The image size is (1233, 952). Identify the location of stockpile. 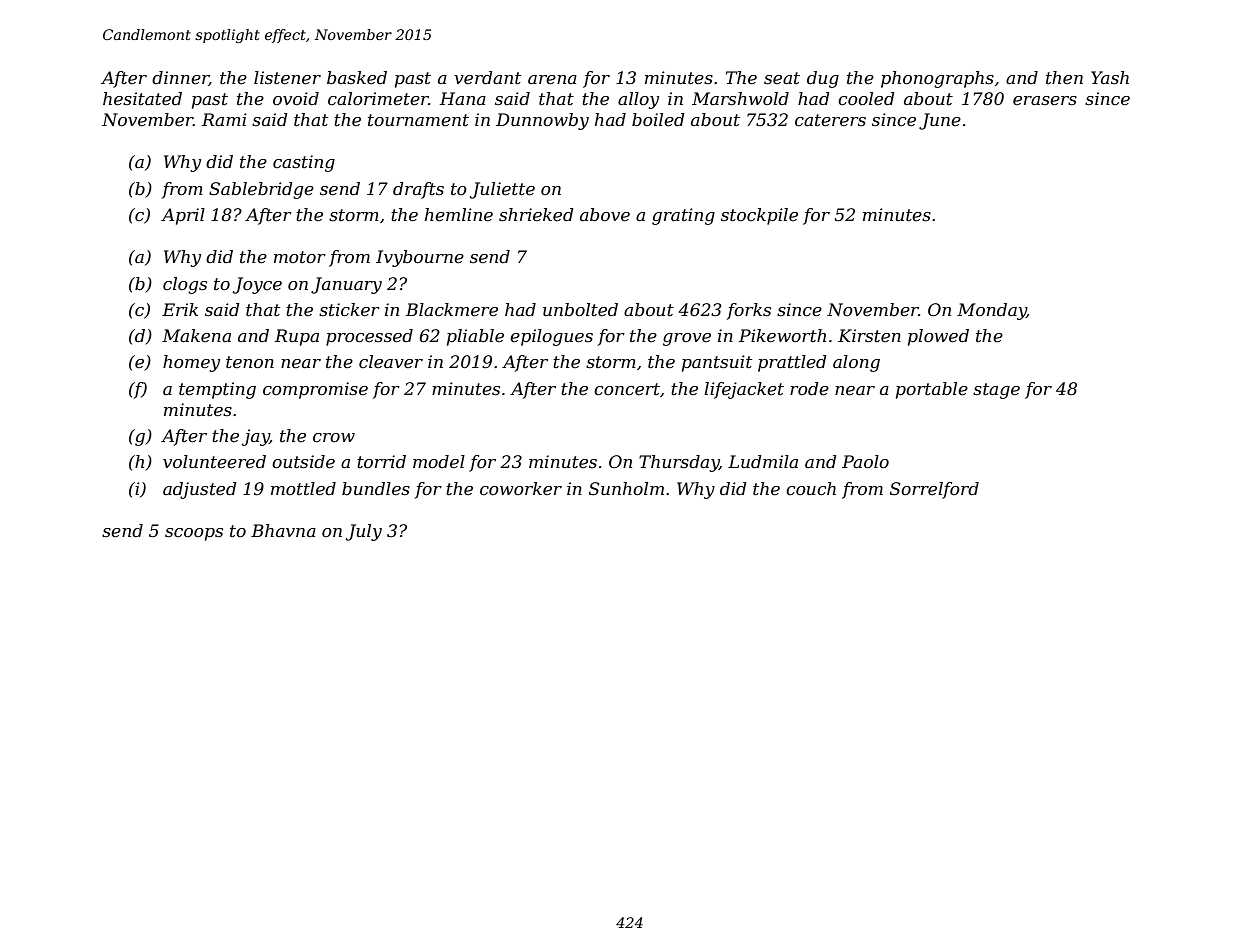
(759, 216).
